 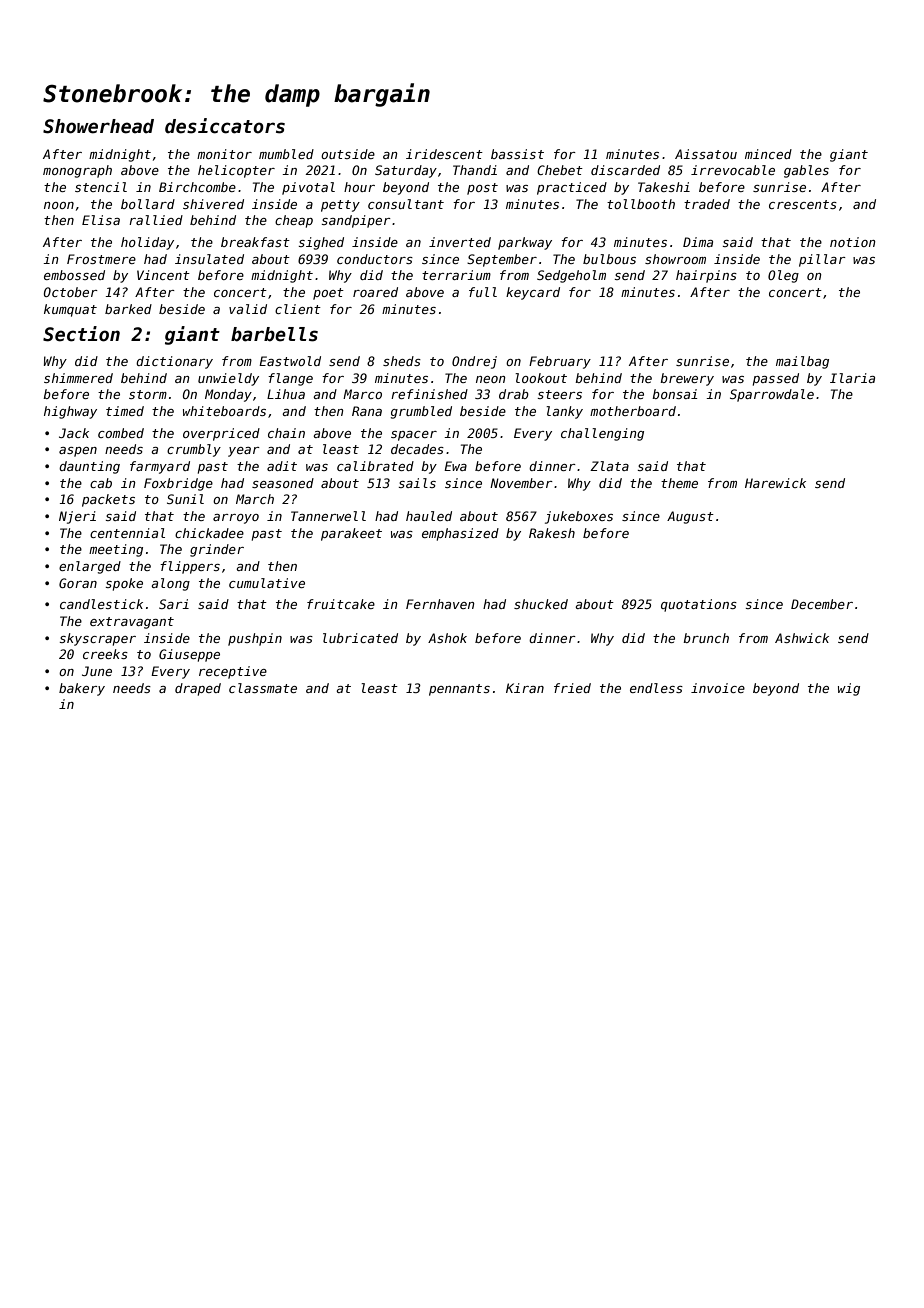 What do you see at coordinates (768, 154) in the image?
I see `minced` at bounding box center [768, 154].
